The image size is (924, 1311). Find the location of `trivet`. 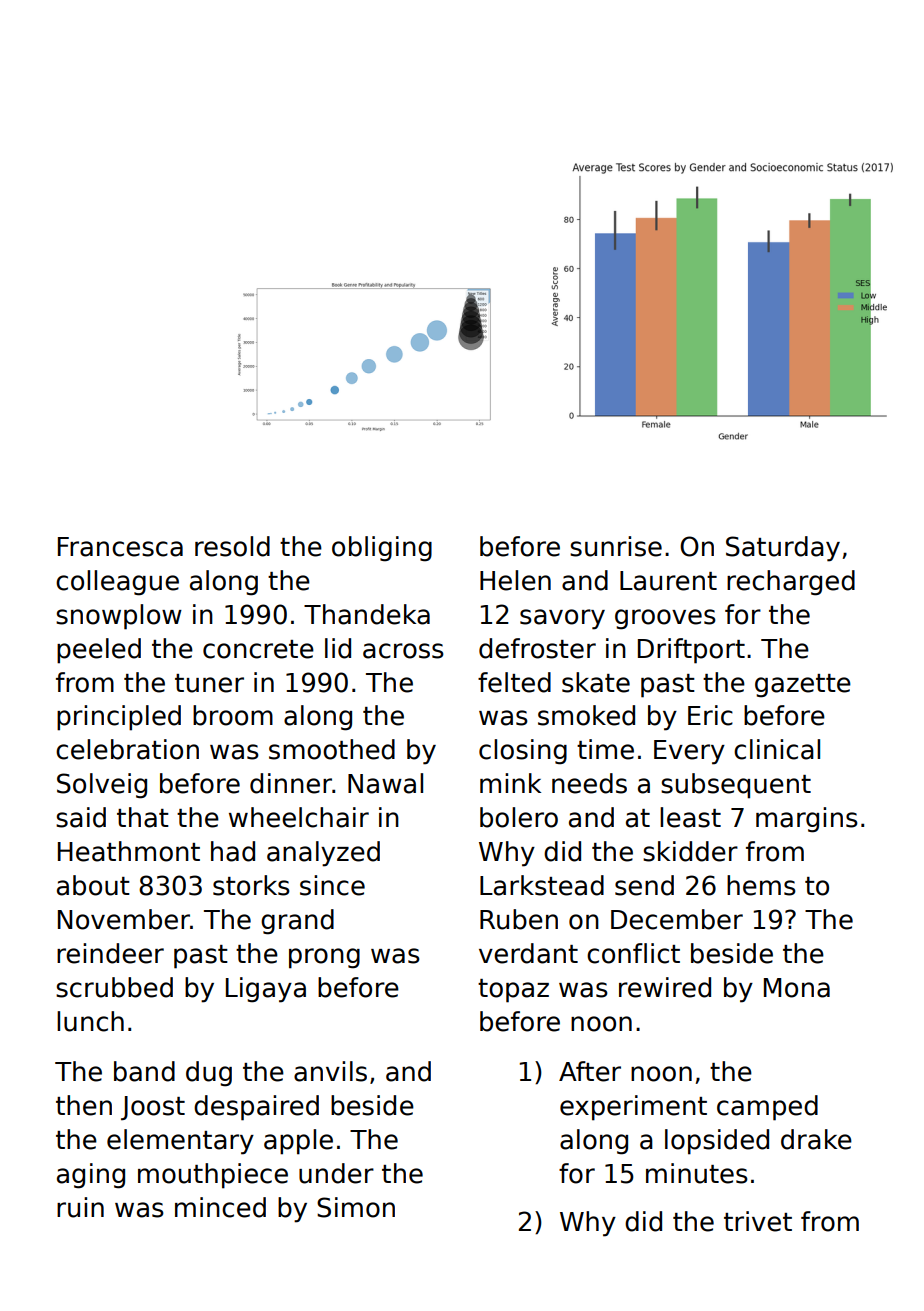

trivet is located at coordinates (758, 1221).
